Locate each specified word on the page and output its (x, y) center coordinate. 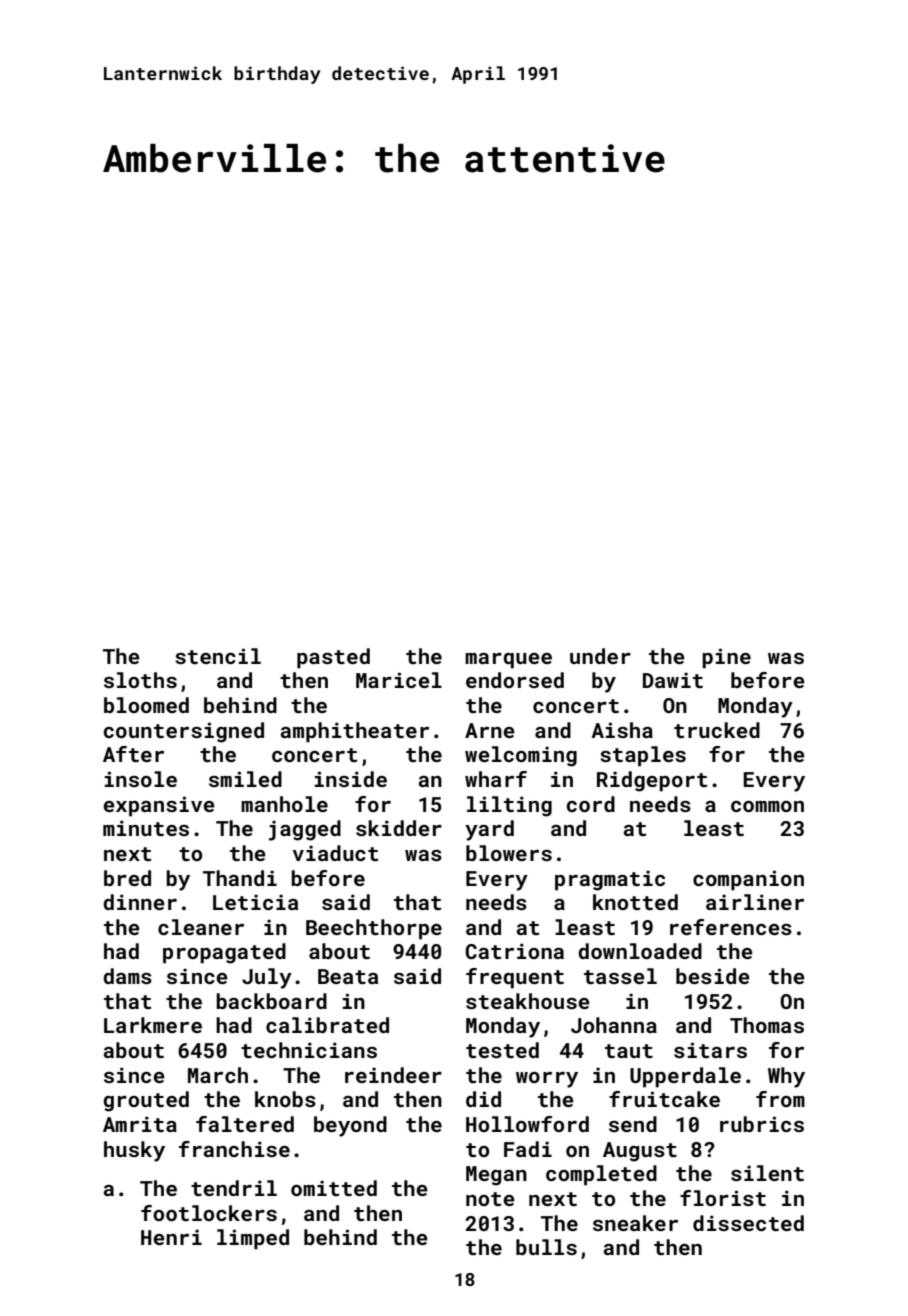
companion (748, 880)
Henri (171, 1237)
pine (726, 658)
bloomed (146, 705)
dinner (140, 902)
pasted (333, 658)
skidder (399, 828)
